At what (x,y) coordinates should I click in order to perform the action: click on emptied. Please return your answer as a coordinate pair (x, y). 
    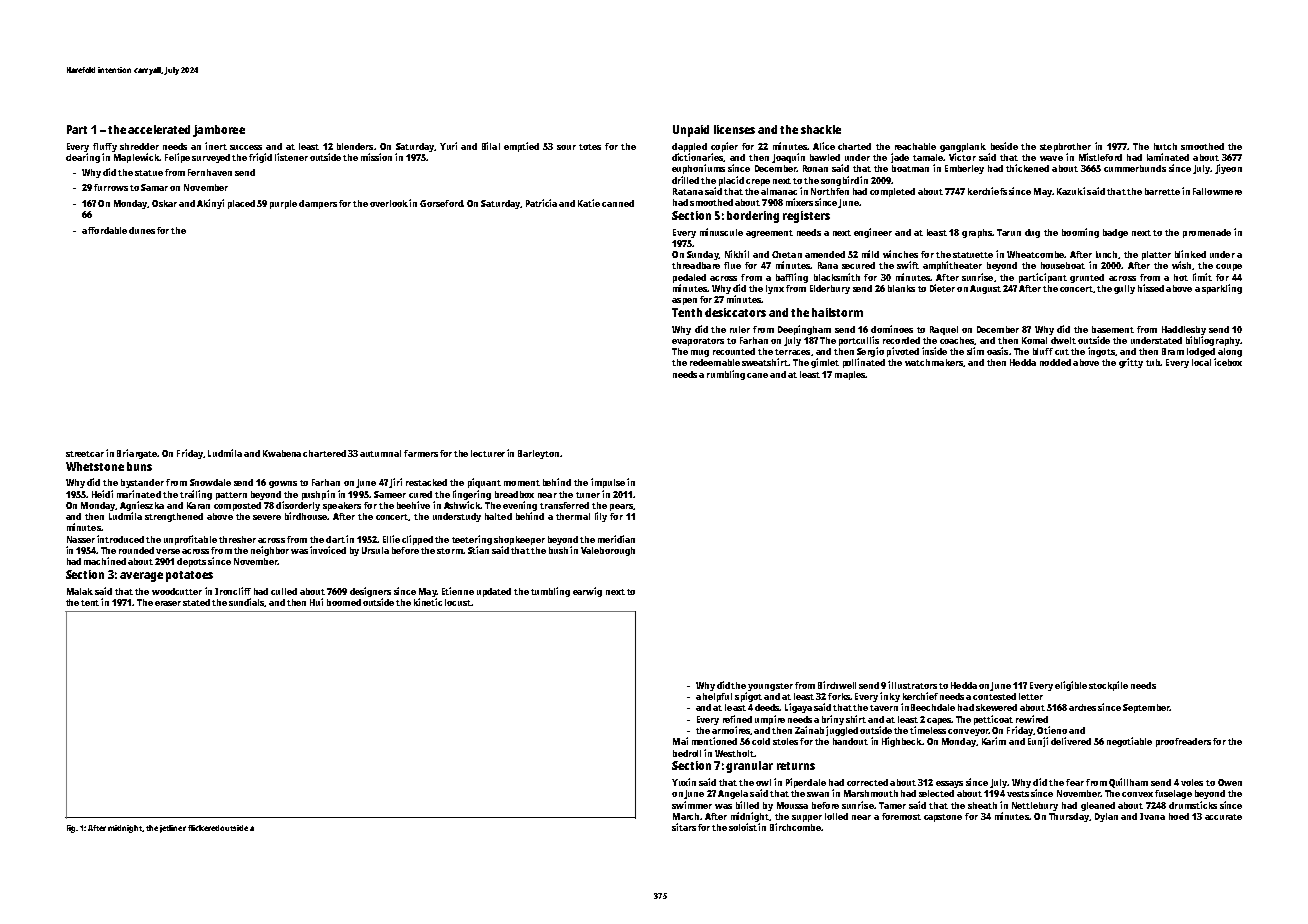
    Looking at the image, I should click on (521, 147).
